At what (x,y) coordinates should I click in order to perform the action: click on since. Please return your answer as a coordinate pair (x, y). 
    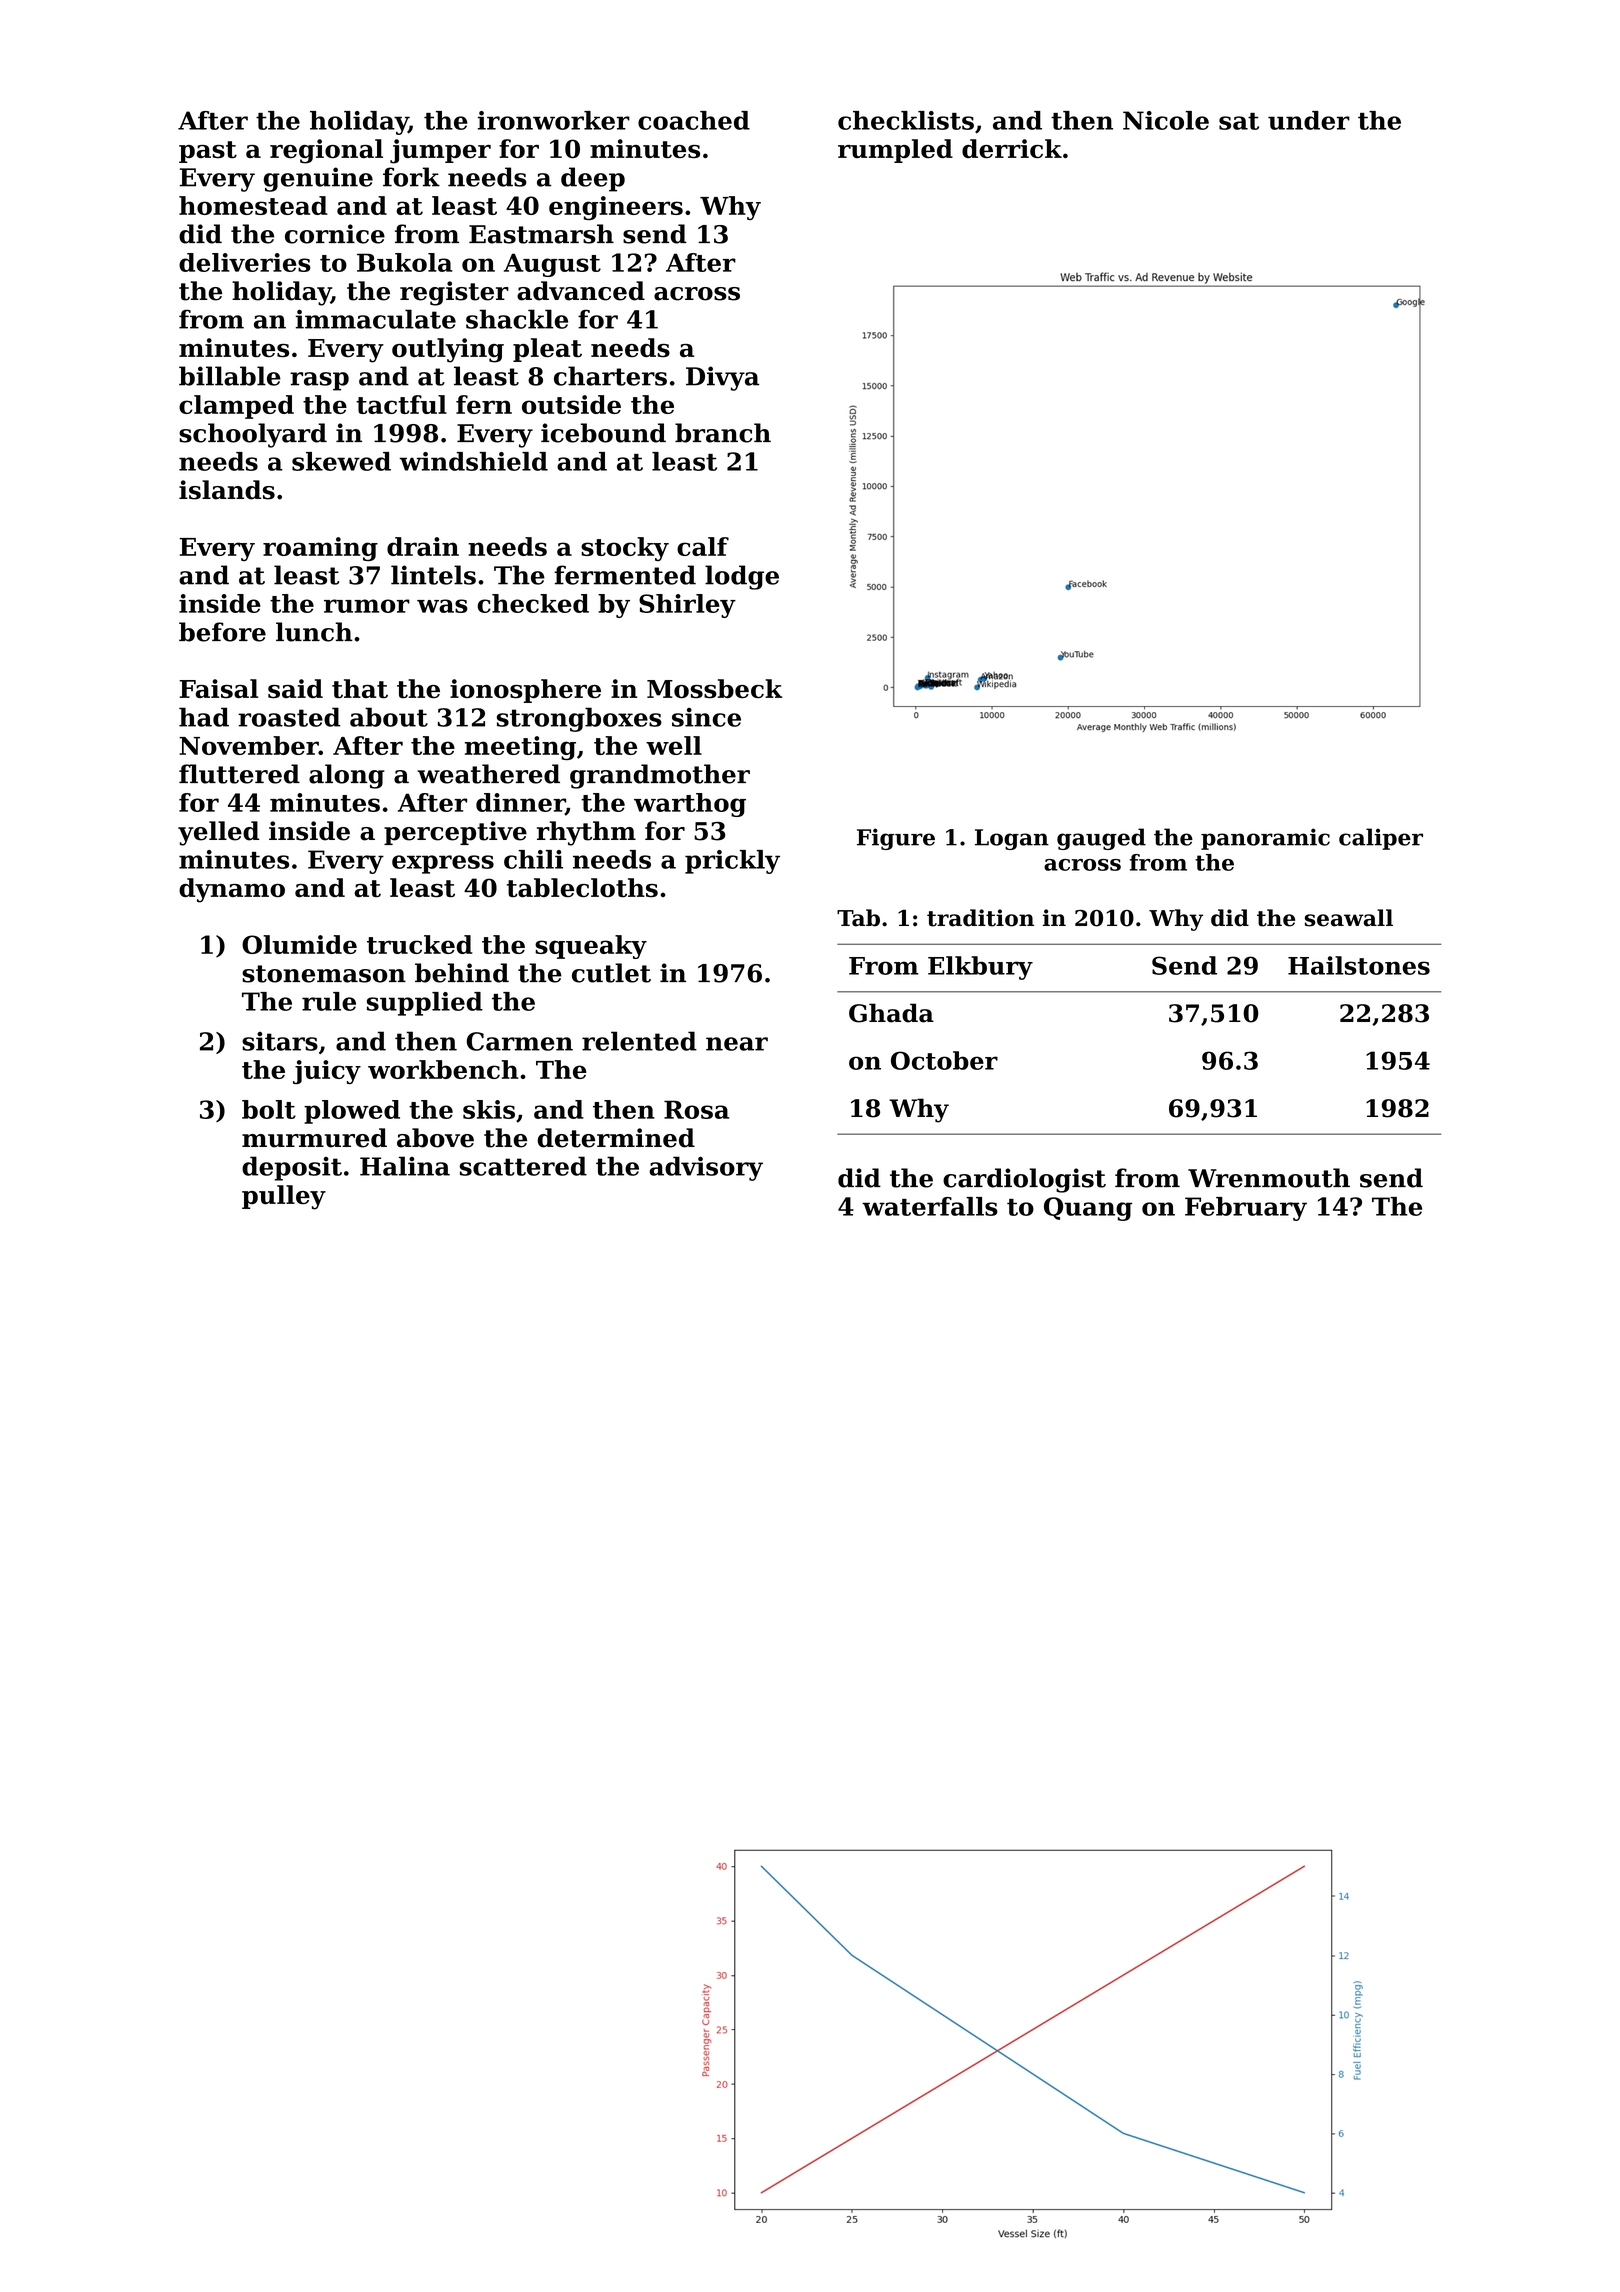
    Looking at the image, I should click on (706, 717).
